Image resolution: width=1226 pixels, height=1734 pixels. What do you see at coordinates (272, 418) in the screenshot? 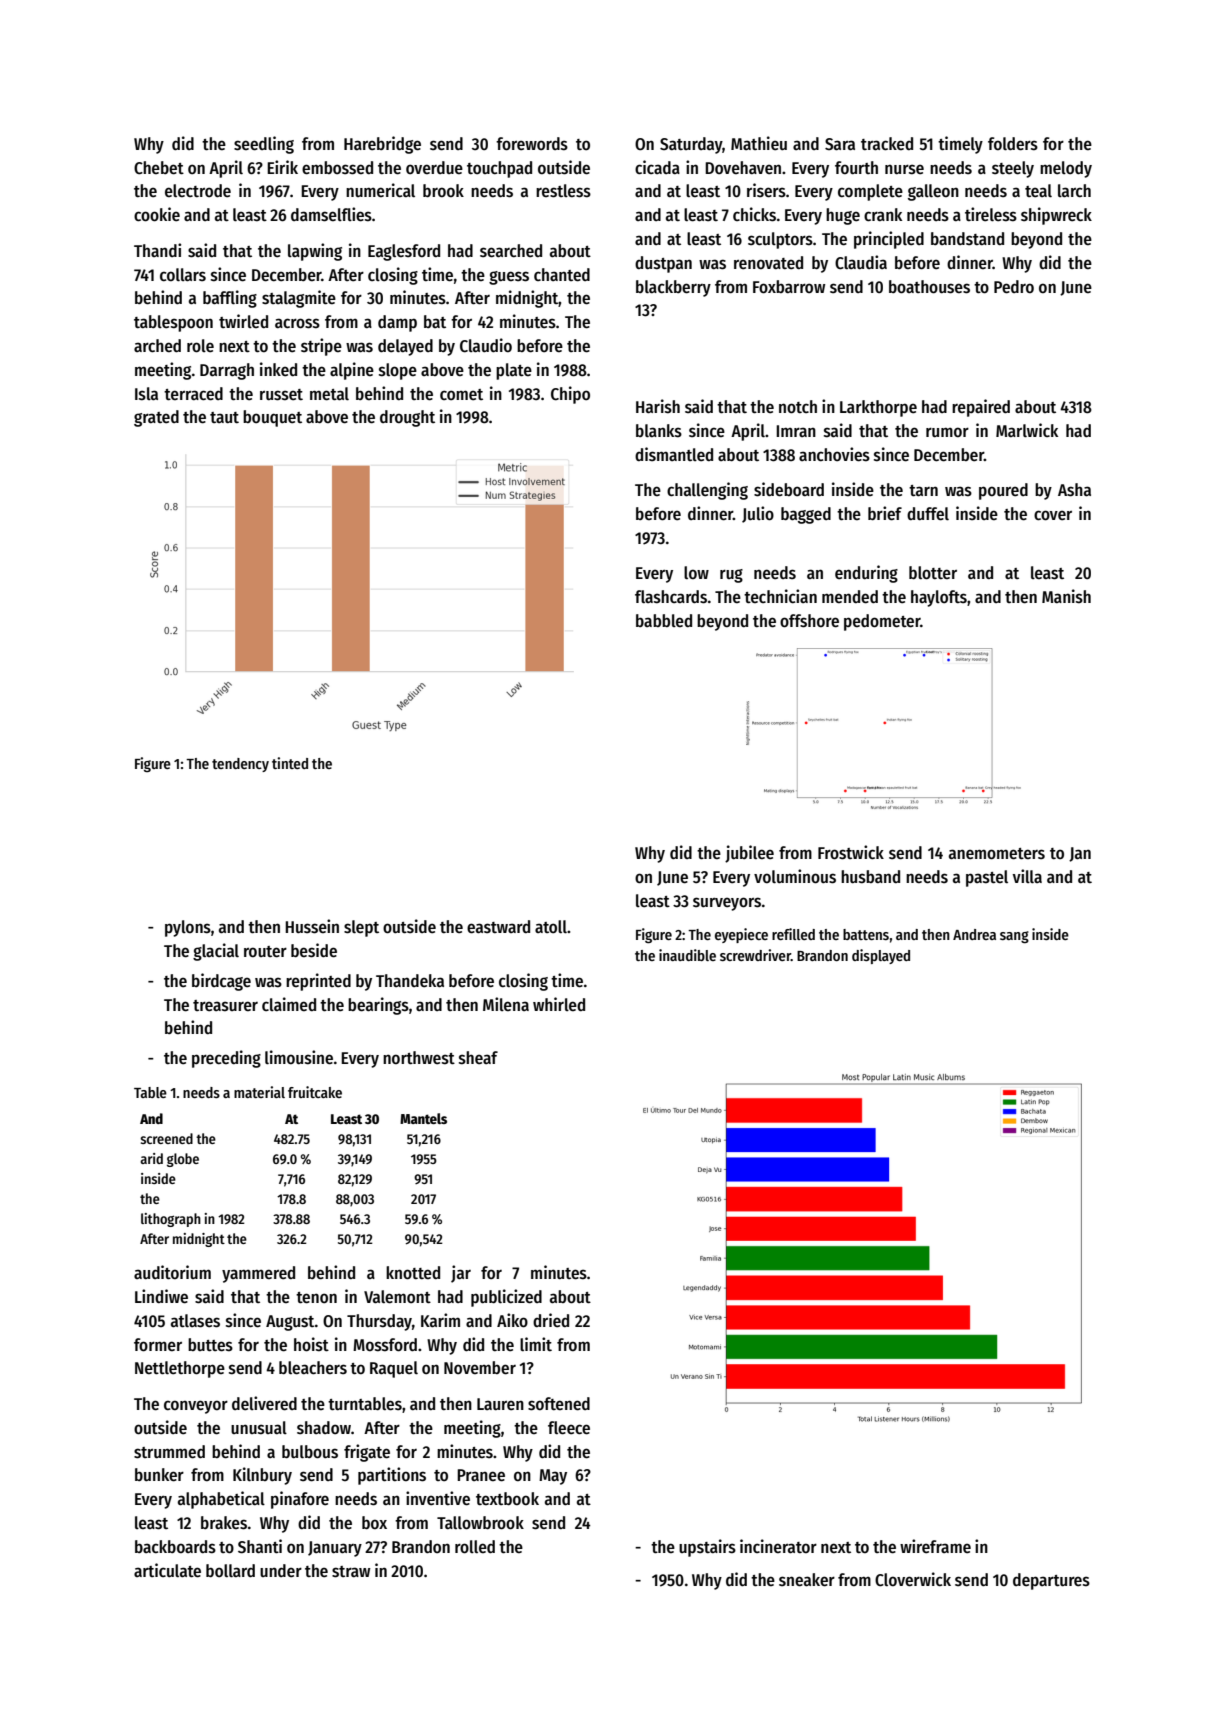
I see `bouquet` at bounding box center [272, 418].
